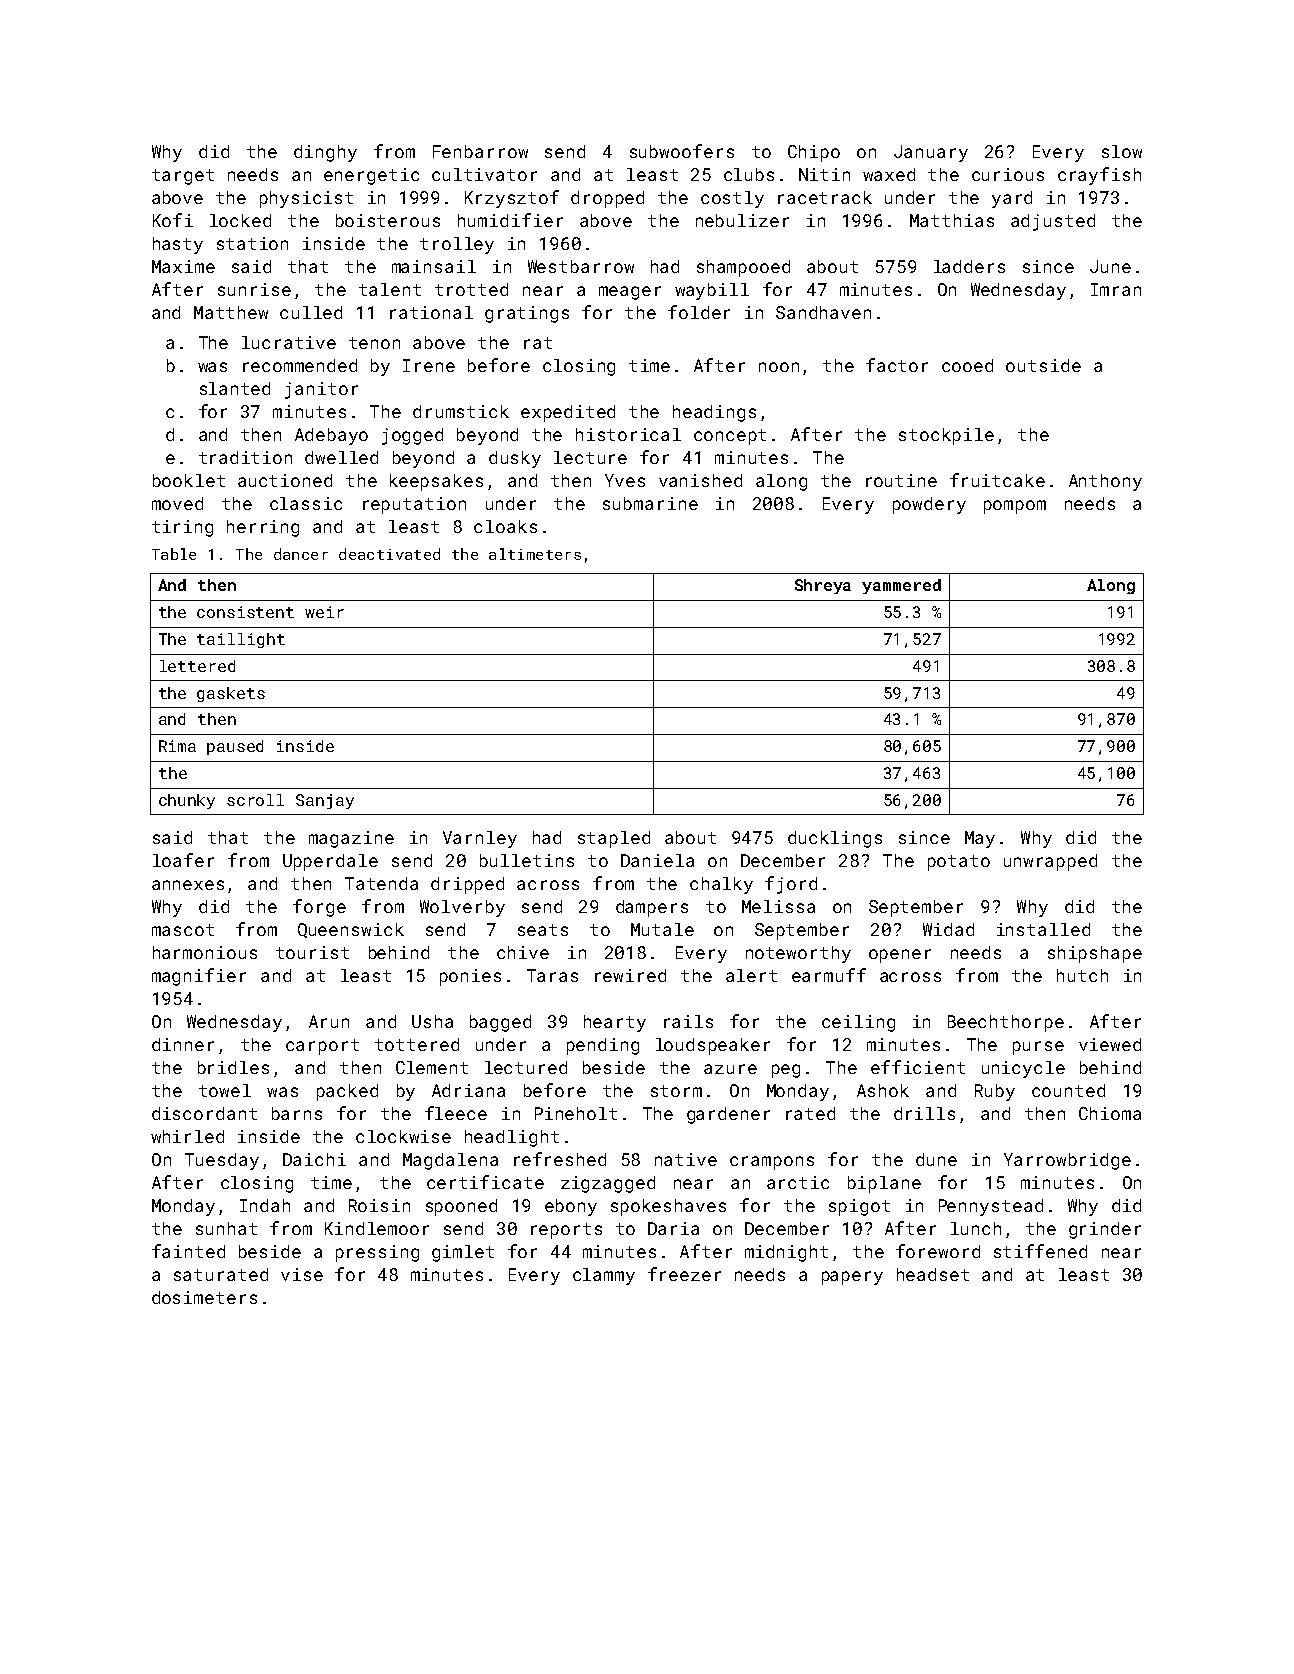 The image size is (1294, 1674). Describe the element at coordinates (969, 266) in the document. I see `ladders` at that location.
